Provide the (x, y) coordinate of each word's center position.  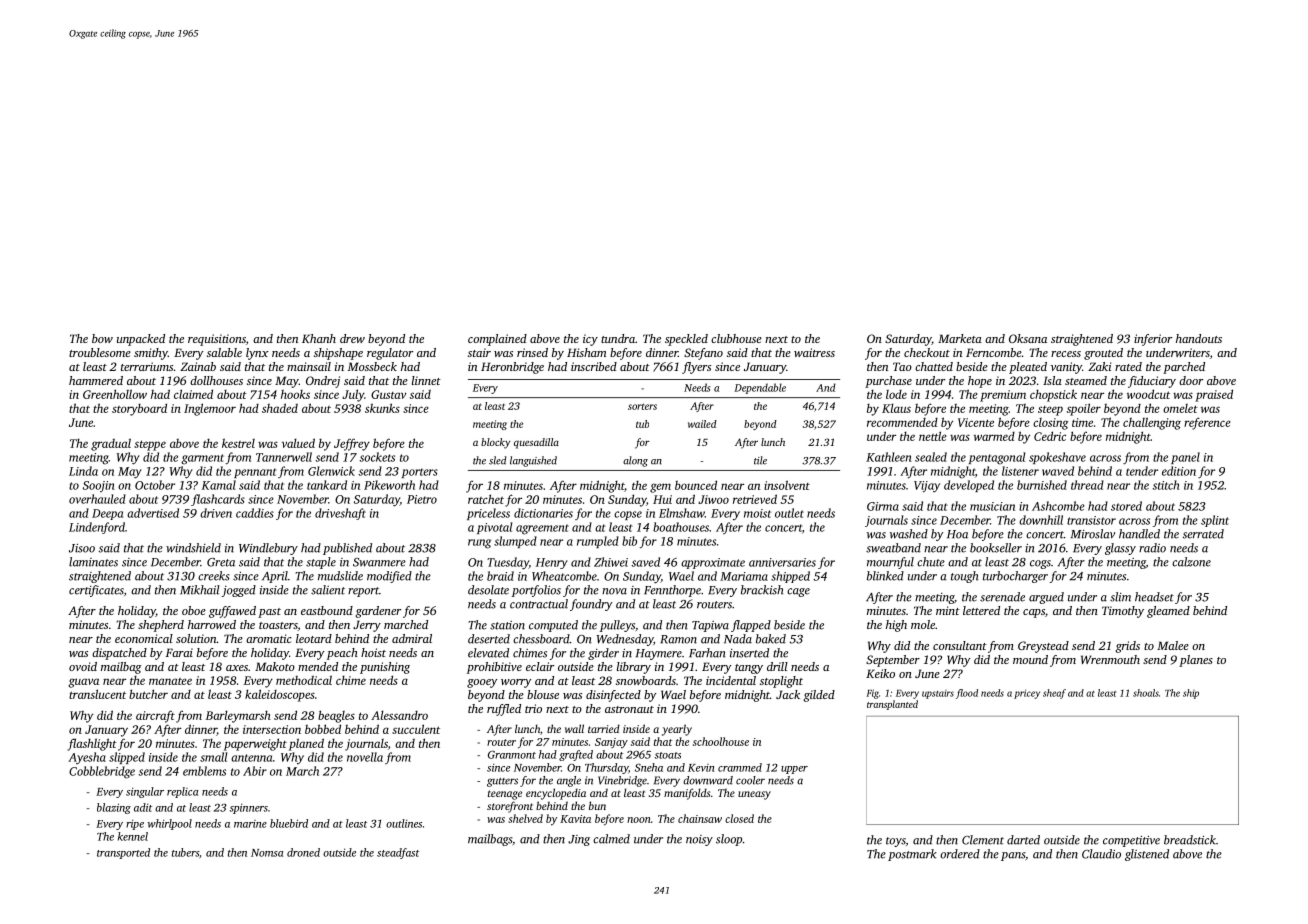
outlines (404, 823)
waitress (814, 352)
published (347, 549)
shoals (1146, 693)
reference (1207, 423)
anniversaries (782, 562)
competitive (1131, 841)
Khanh (319, 338)
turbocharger (1015, 577)
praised (1214, 395)
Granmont (512, 754)
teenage (505, 795)
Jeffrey (352, 444)
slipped (127, 758)
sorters (642, 406)
